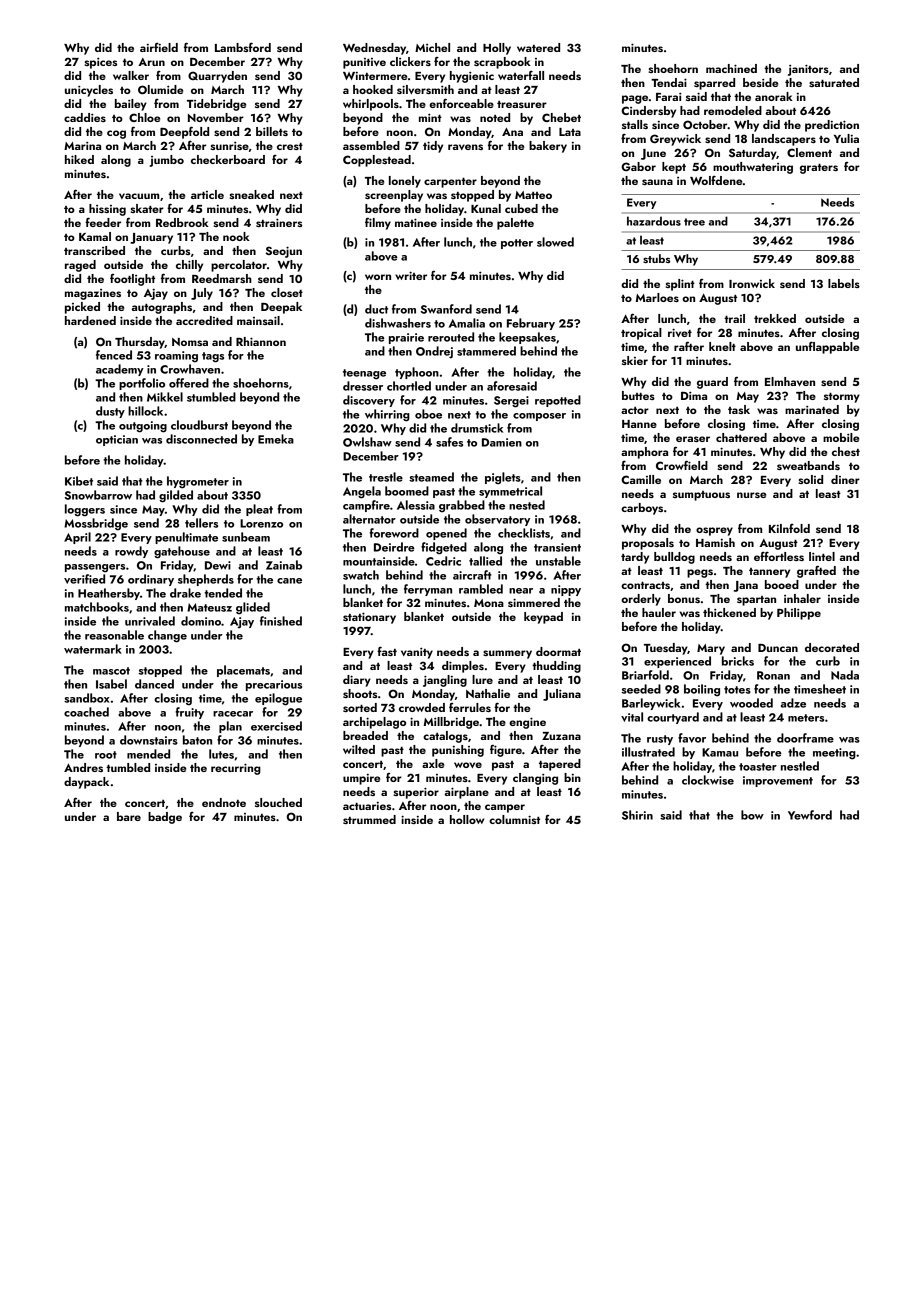  What do you see at coordinates (694, 395) in the page?
I see `Dima` at bounding box center [694, 395].
